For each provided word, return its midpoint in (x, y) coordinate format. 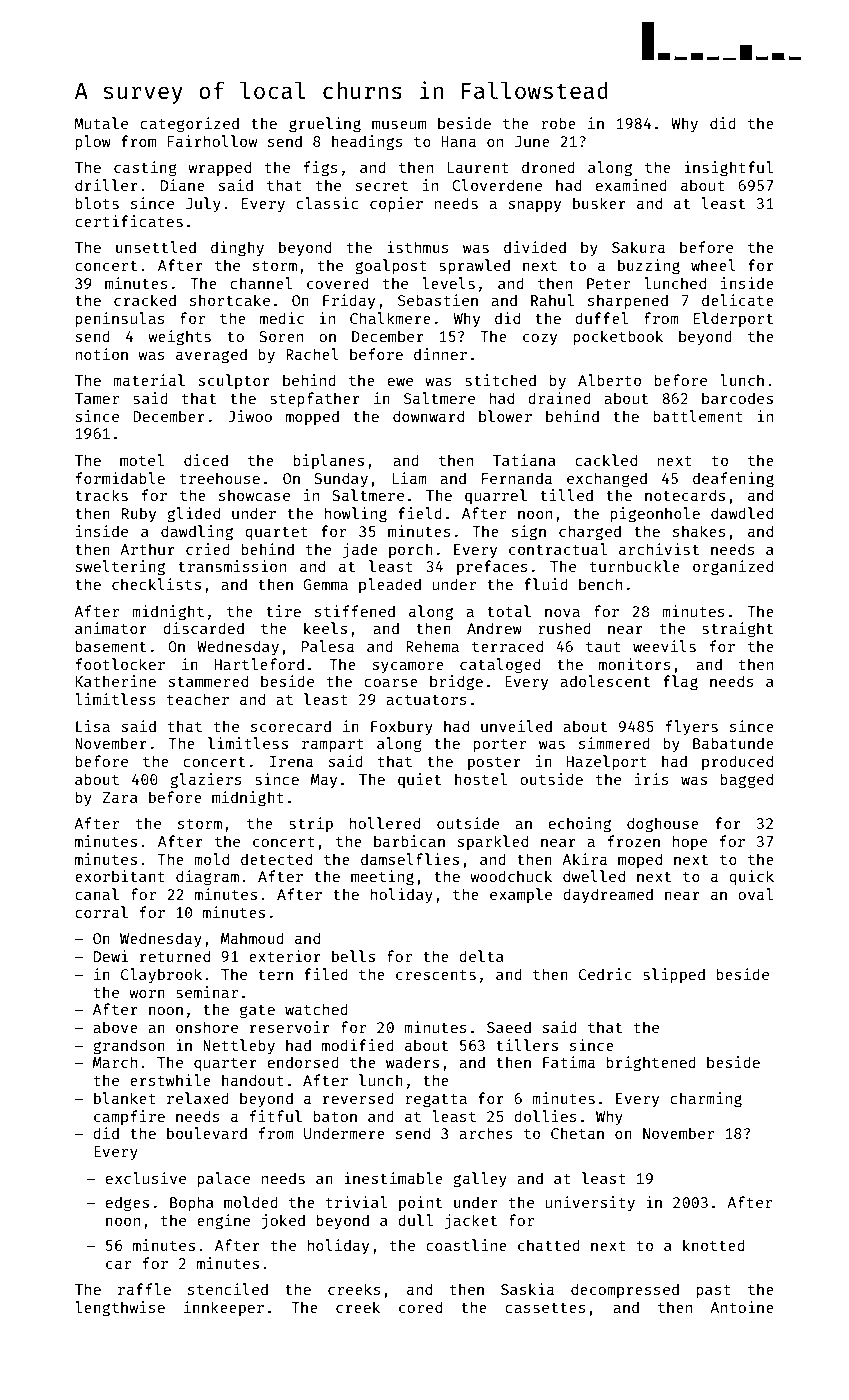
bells (353, 956)
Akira (584, 859)
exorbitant (120, 876)
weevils (664, 646)
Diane (183, 185)
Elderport (733, 319)
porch (411, 550)
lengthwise (120, 1309)
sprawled (474, 266)
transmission (232, 566)
